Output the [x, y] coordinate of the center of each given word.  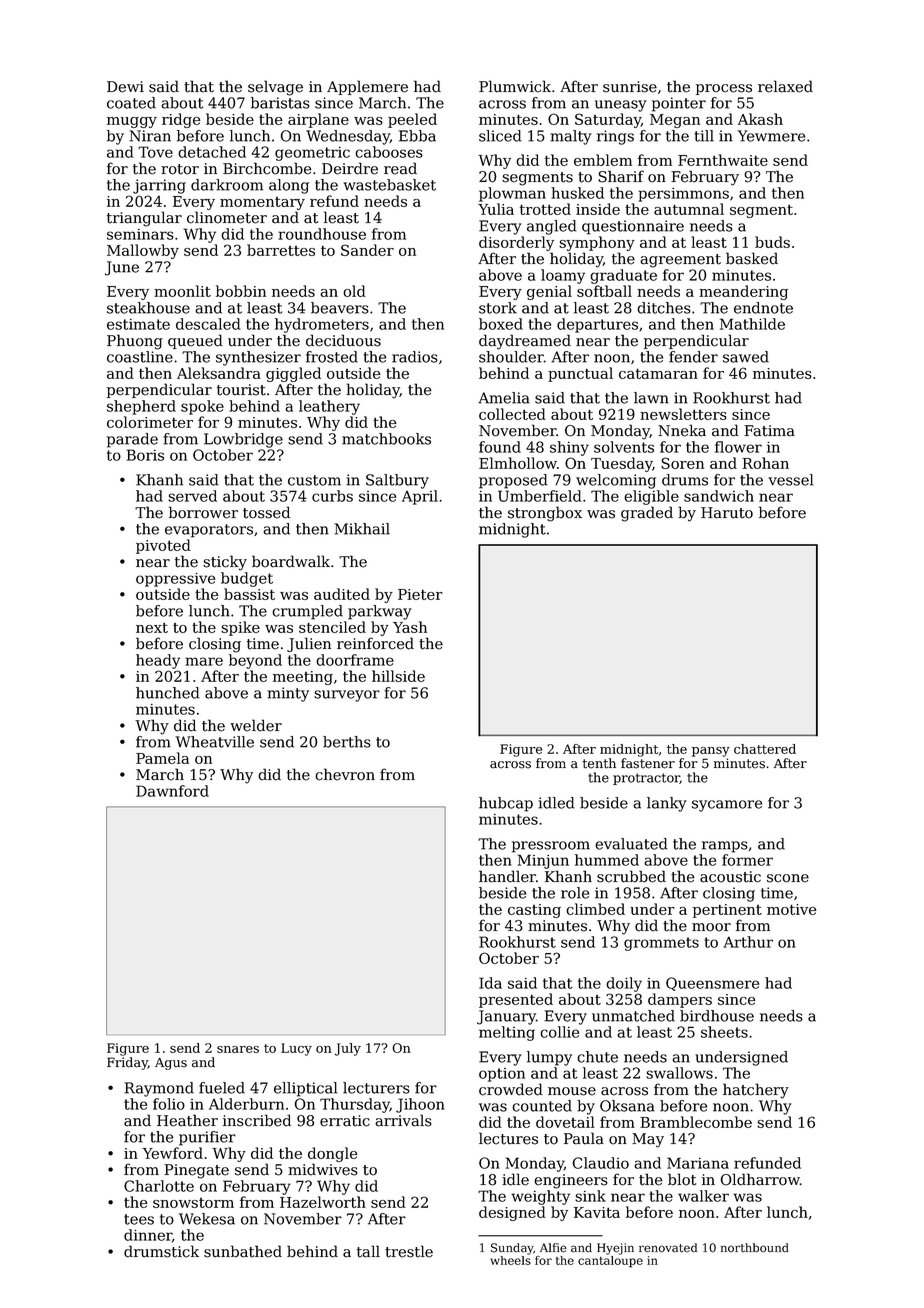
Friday [127, 1063]
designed [512, 1213]
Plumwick [515, 86]
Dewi [125, 87]
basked [752, 258]
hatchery [756, 1091]
